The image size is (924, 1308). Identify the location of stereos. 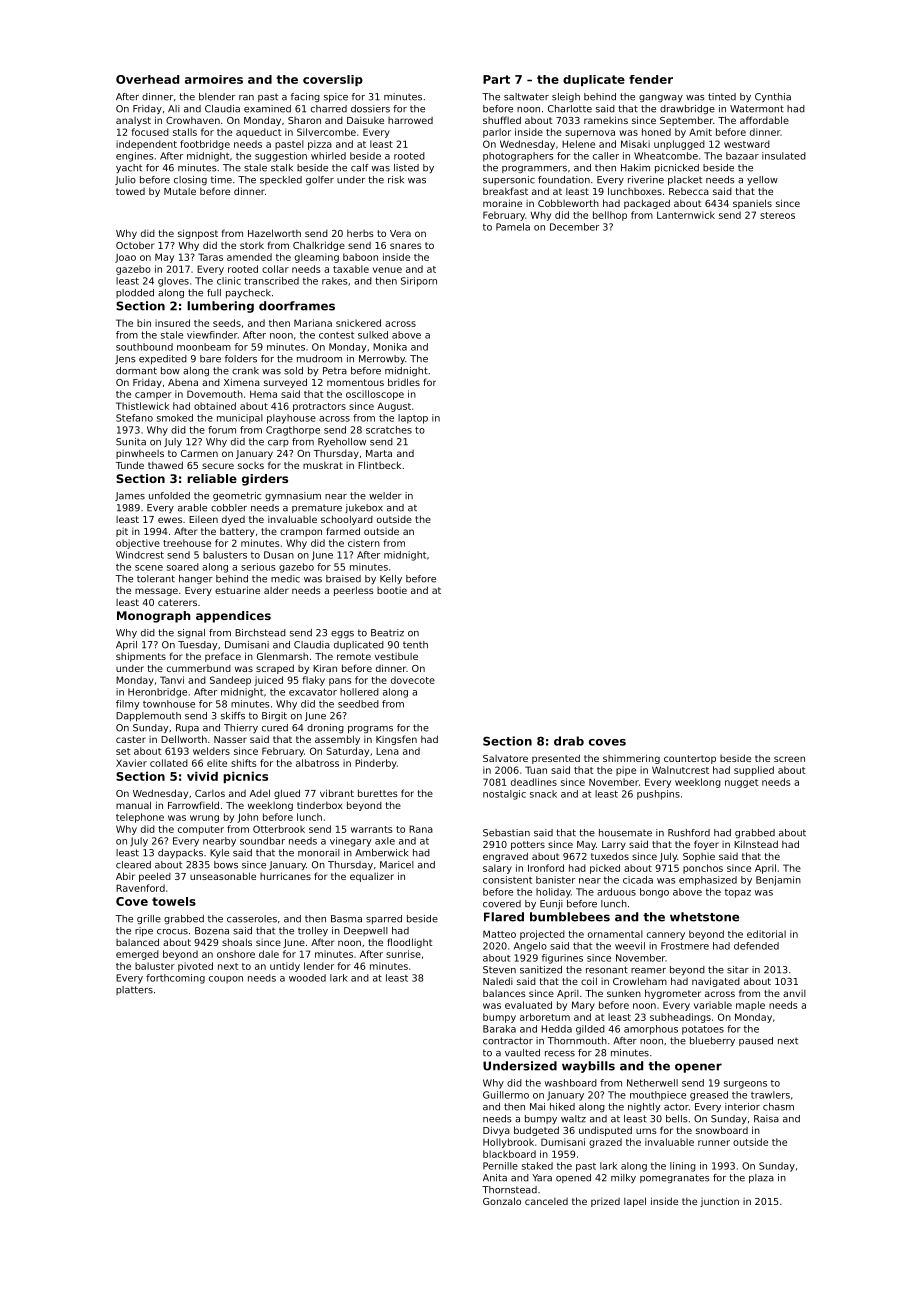
(777, 215).
